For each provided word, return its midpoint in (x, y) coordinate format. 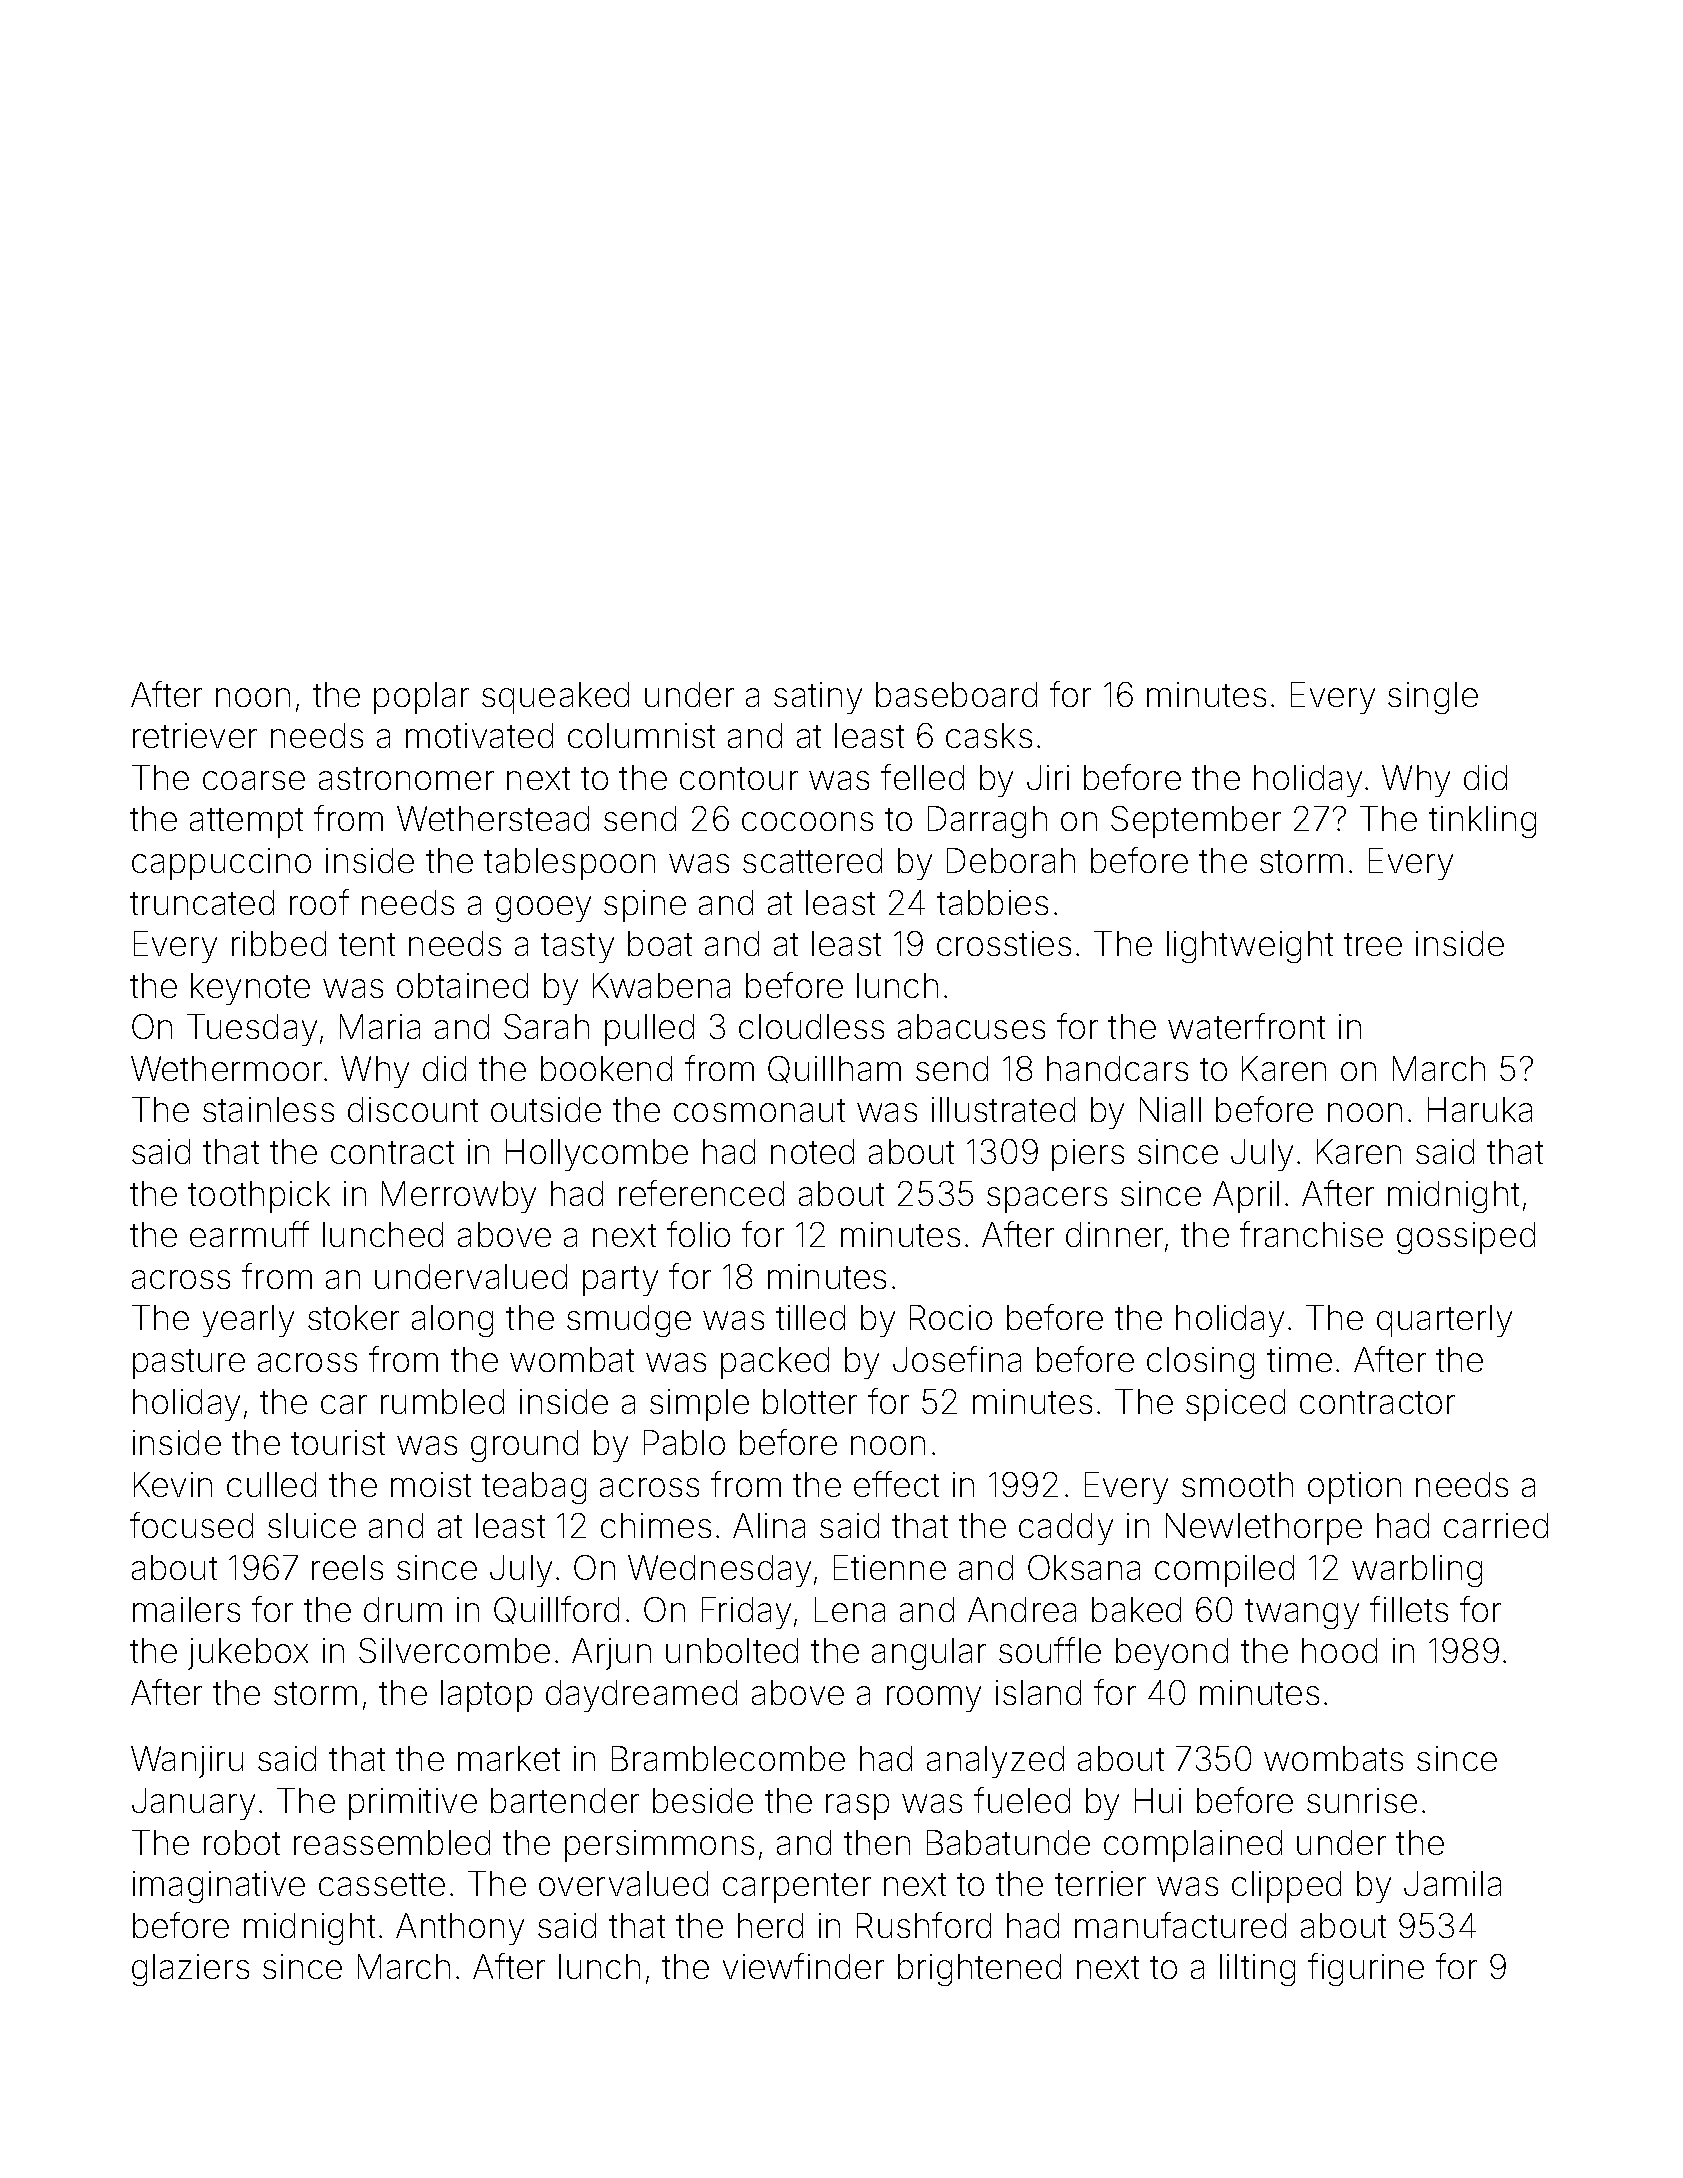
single (1433, 698)
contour (739, 778)
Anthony (460, 1929)
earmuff (249, 1234)
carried (1496, 1525)
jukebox (248, 1654)
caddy (1066, 1529)
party (620, 1281)
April (1246, 1197)
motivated (479, 735)
